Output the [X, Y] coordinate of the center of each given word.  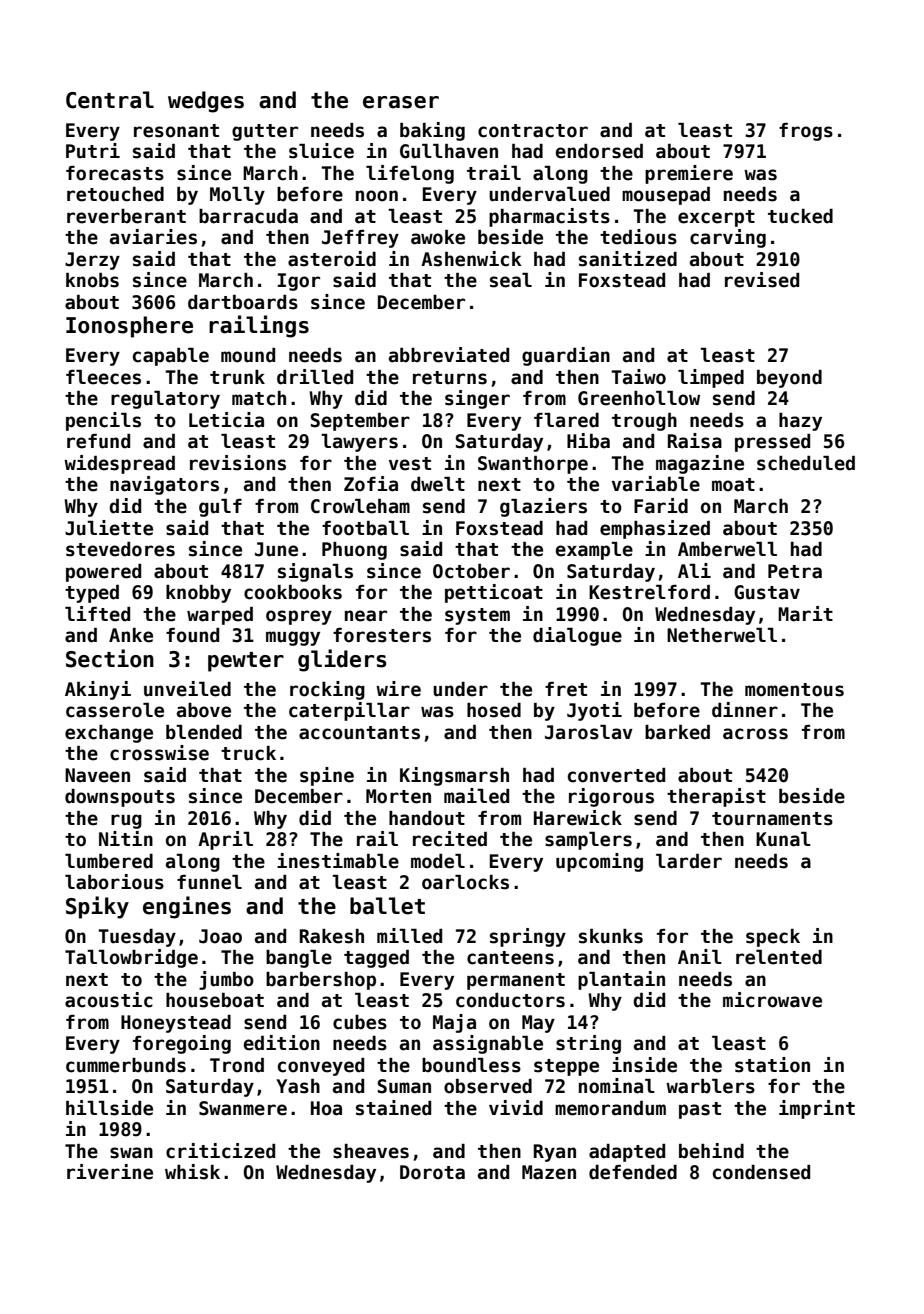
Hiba [588, 441]
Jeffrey [360, 239]
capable [171, 357]
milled [409, 936]
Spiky [97, 907]
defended [633, 1172]
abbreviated [449, 355]
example [594, 551]
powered [103, 573]
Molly [237, 196]
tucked [800, 216]
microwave [772, 1000]
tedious [638, 237]
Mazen [549, 1172]
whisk [192, 1172]
